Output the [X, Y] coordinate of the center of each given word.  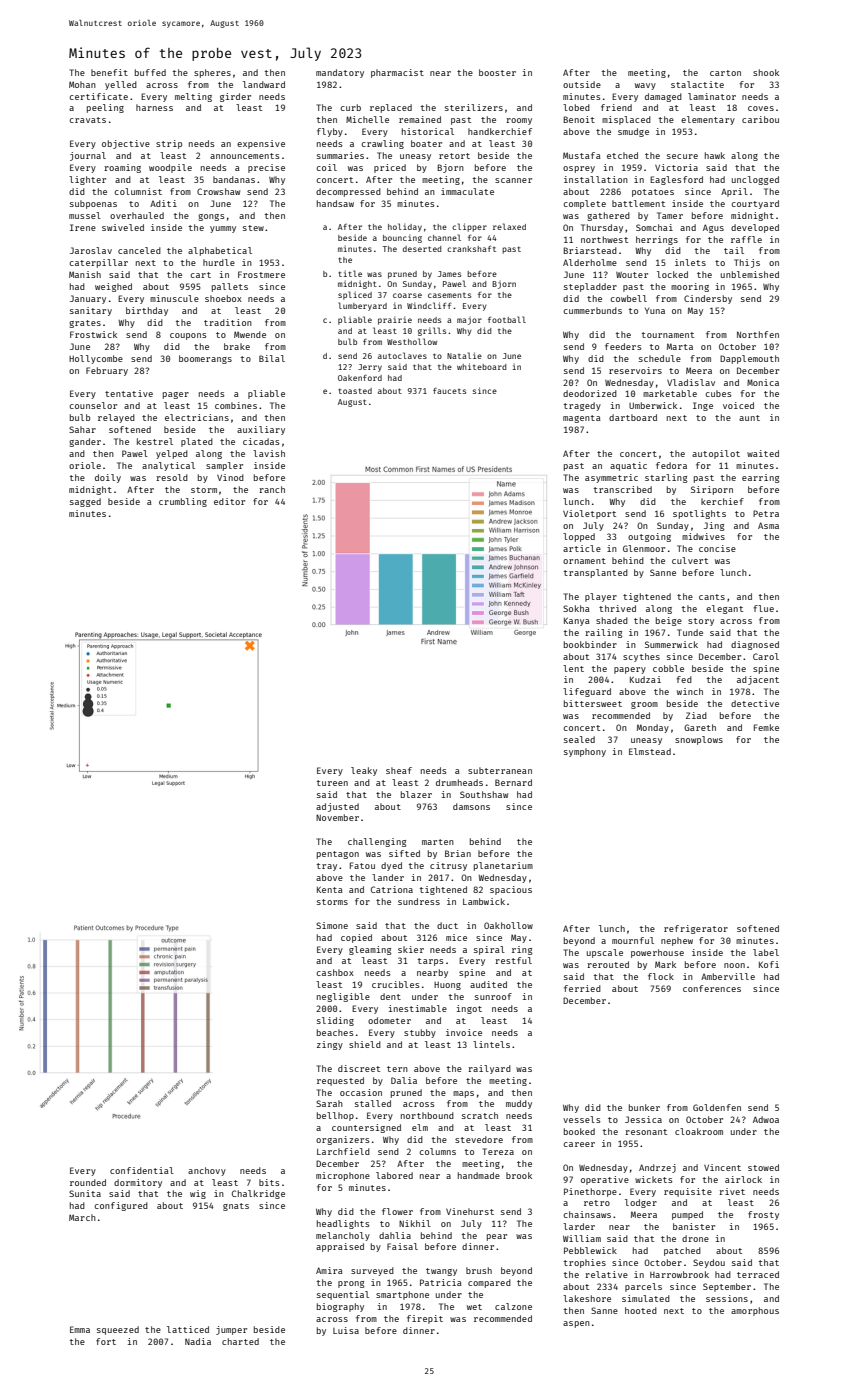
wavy [645, 86]
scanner [513, 180]
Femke [766, 727]
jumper [231, 1330]
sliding [335, 1021]
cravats [88, 120]
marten [438, 842]
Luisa [346, 1330]
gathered [608, 216]
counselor [93, 405]
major [469, 321]
